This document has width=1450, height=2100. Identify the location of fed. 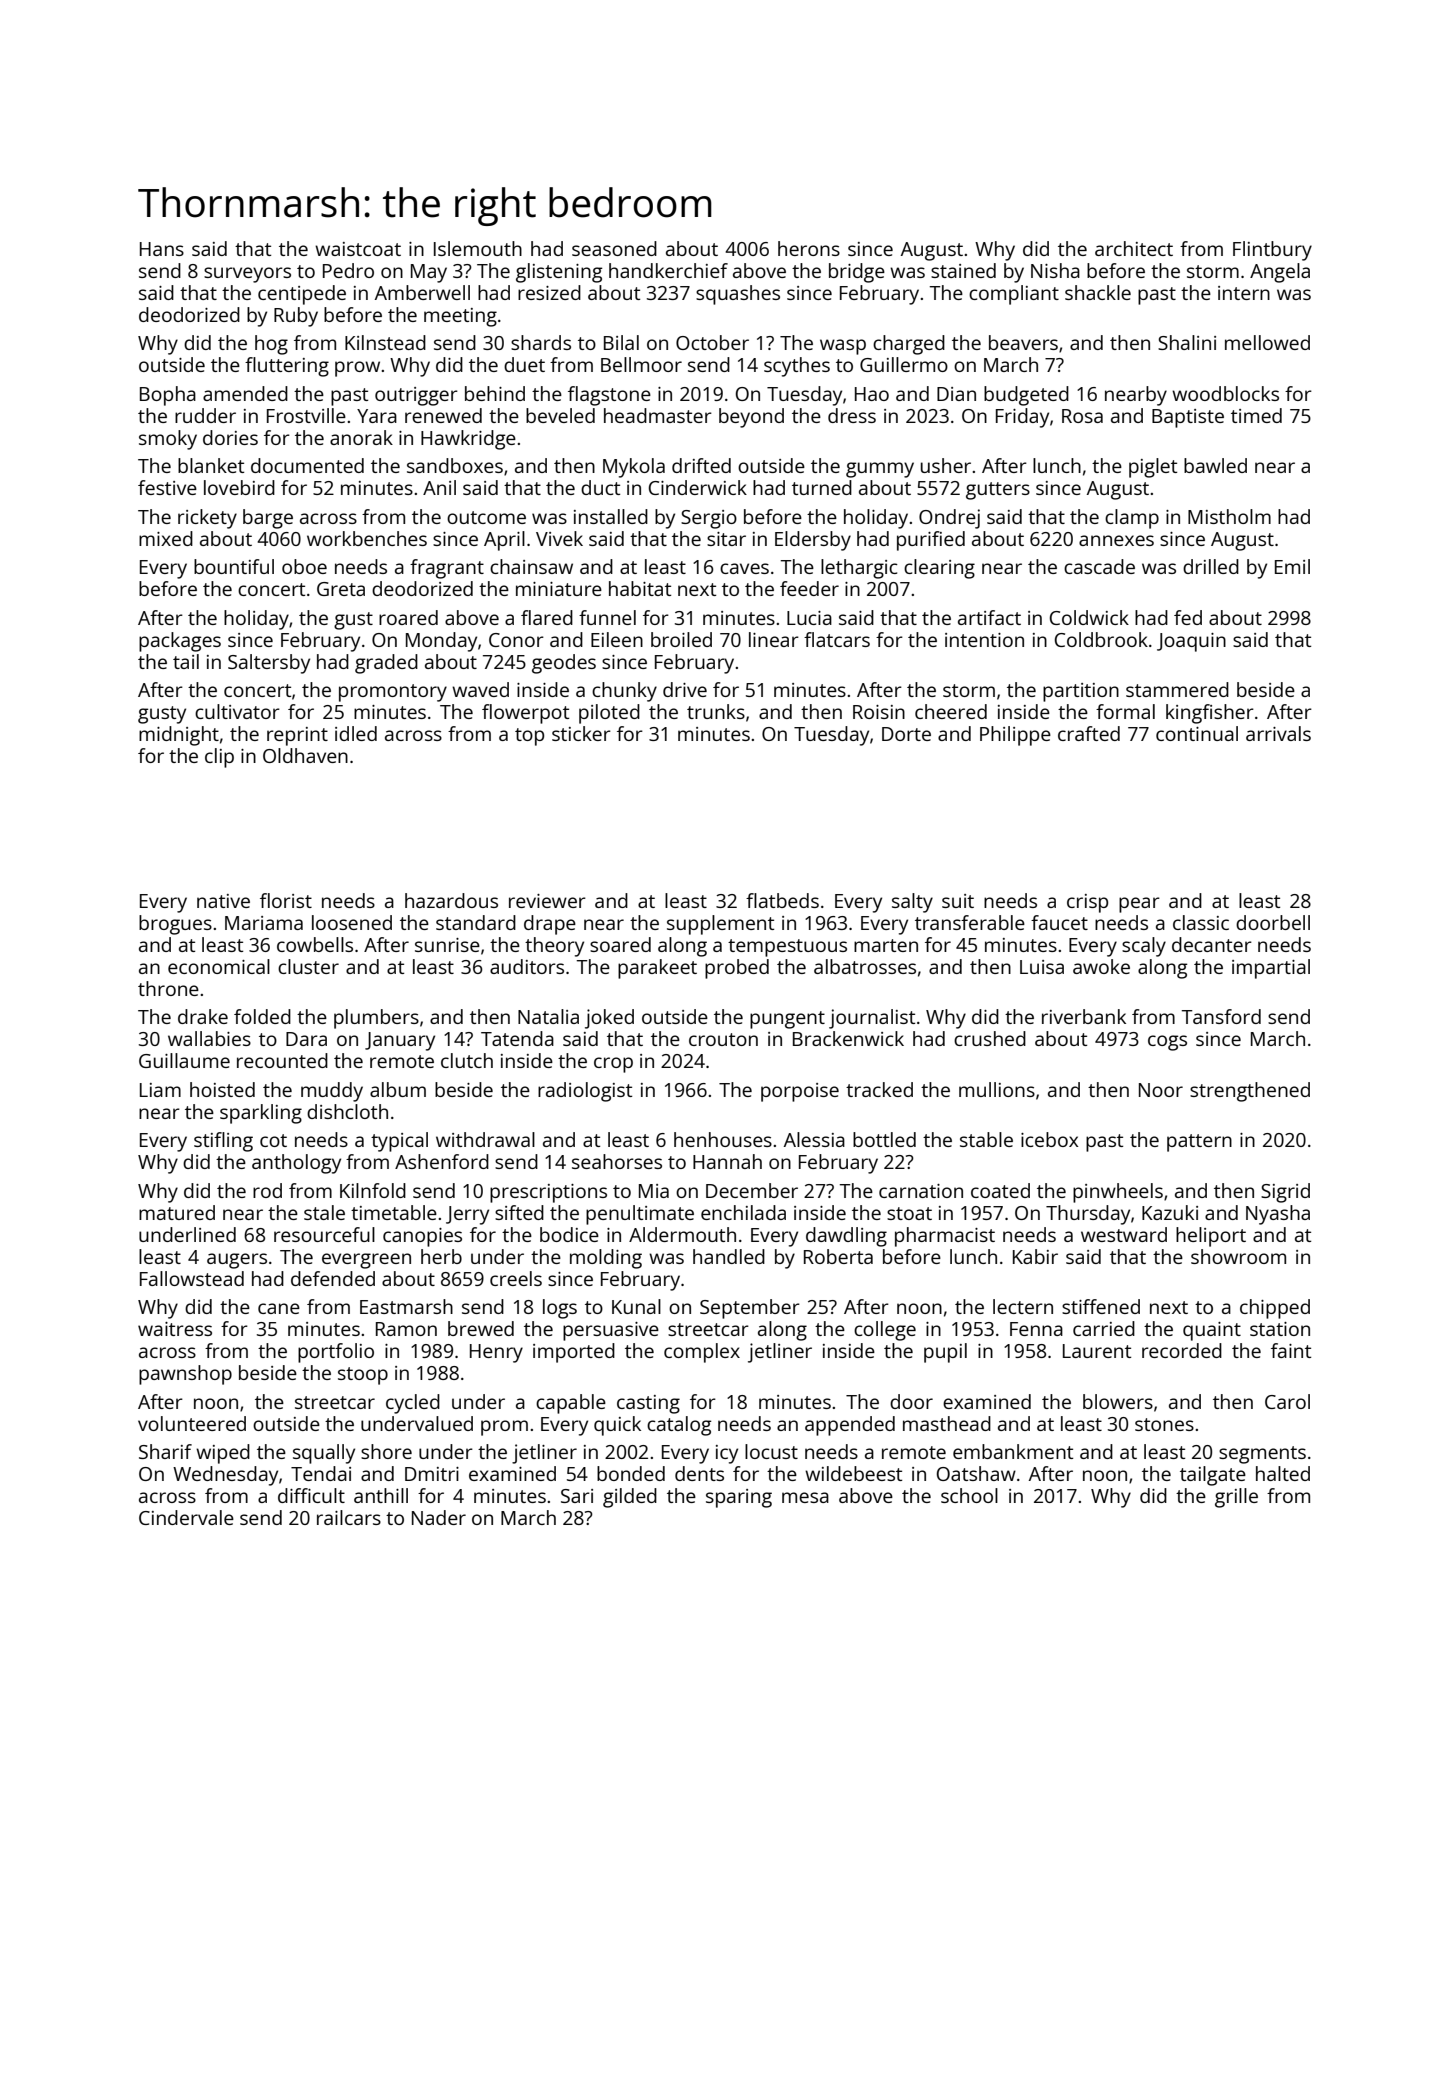
(1188, 617).
